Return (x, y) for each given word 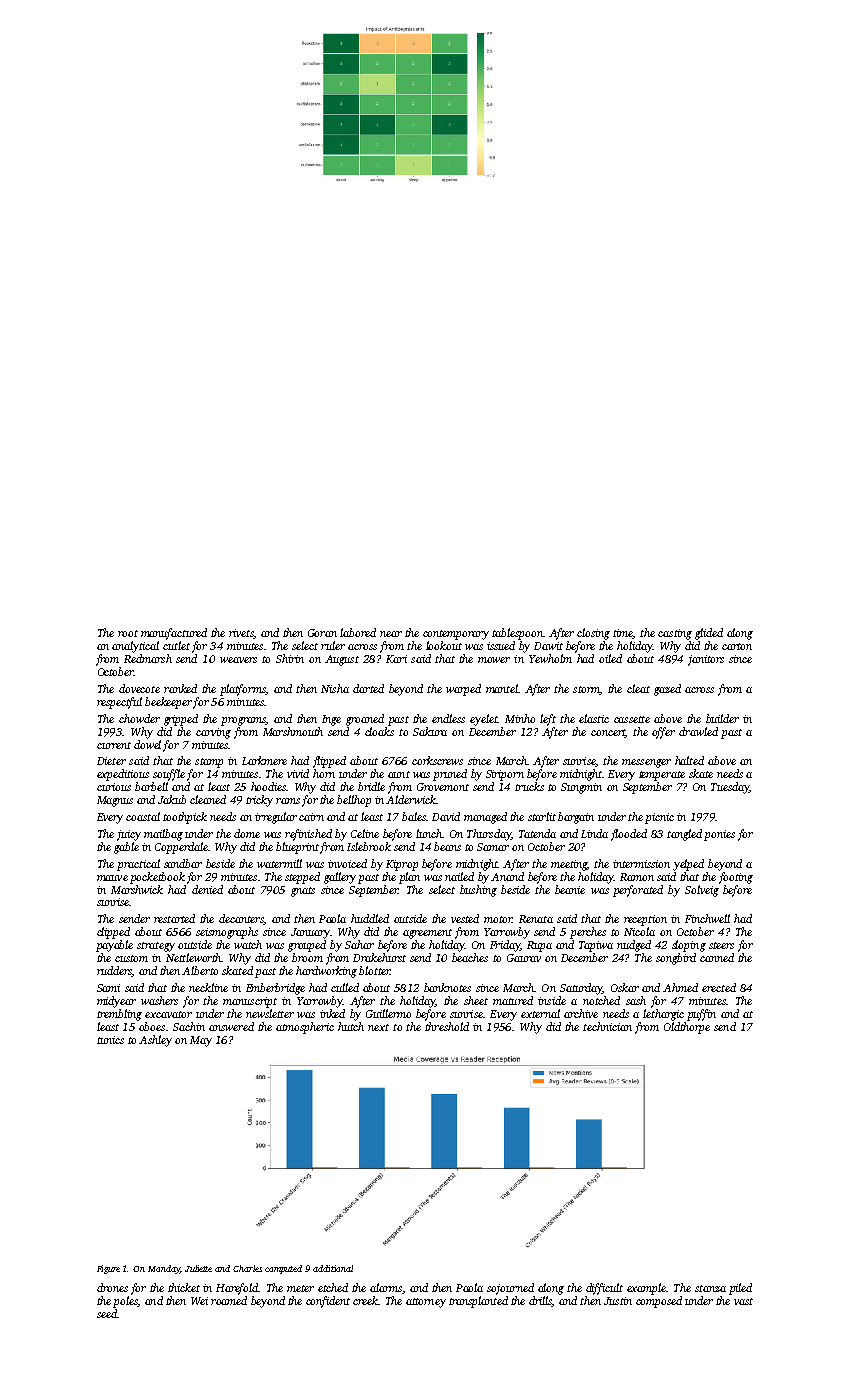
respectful (119, 703)
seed (107, 1313)
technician (607, 1026)
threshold (447, 1026)
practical (138, 865)
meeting (569, 865)
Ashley (155, 1041)
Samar (493, 847)
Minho (520, 718)
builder (722, 718)
